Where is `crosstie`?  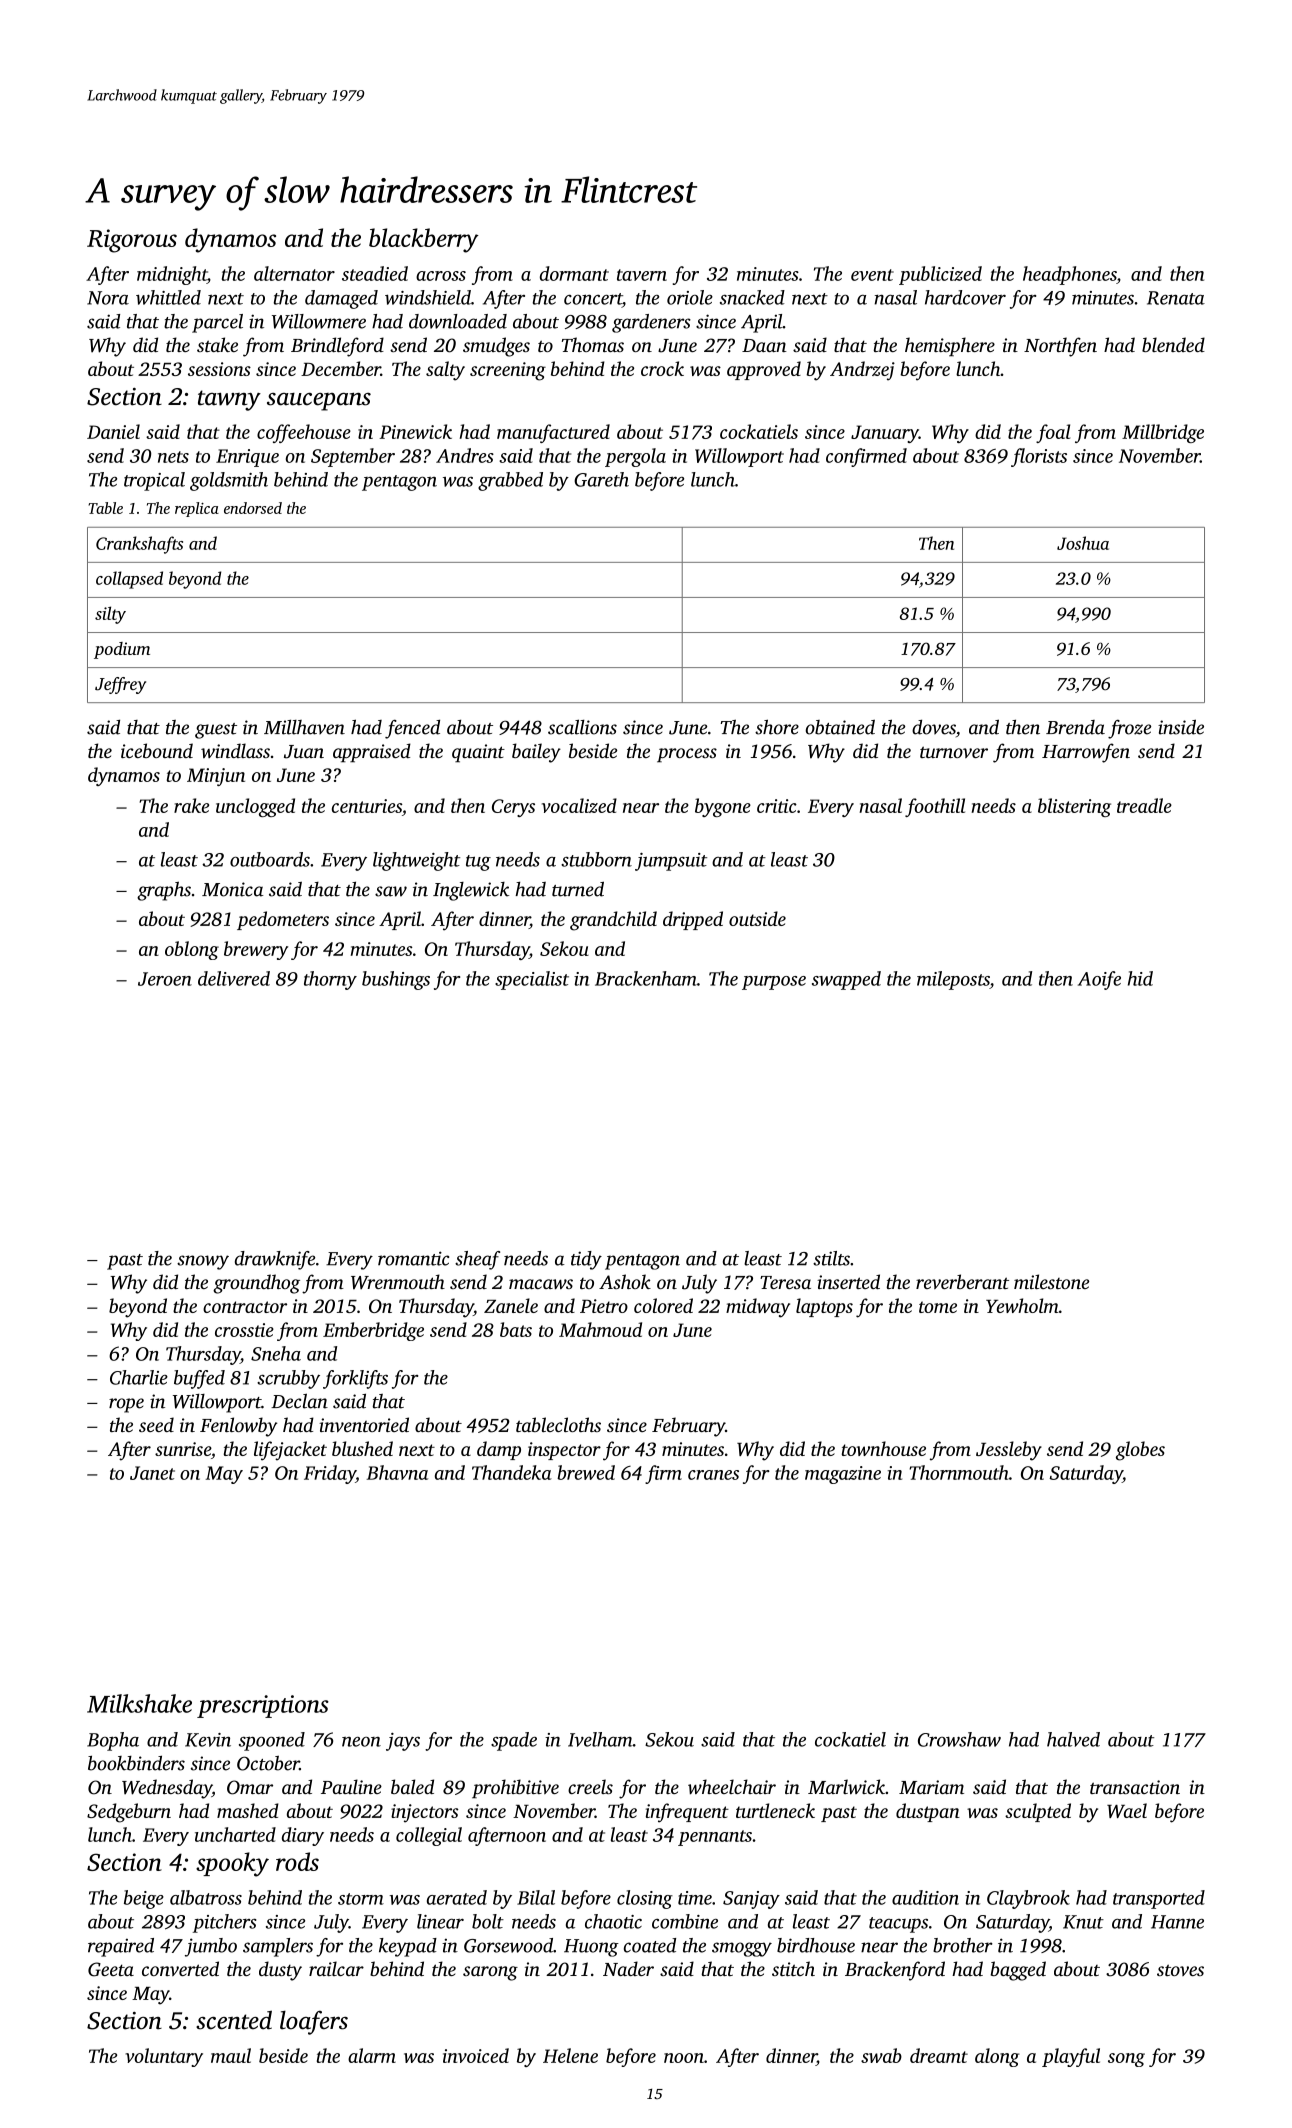
crosstie is located at coordinates (244, 1330).
